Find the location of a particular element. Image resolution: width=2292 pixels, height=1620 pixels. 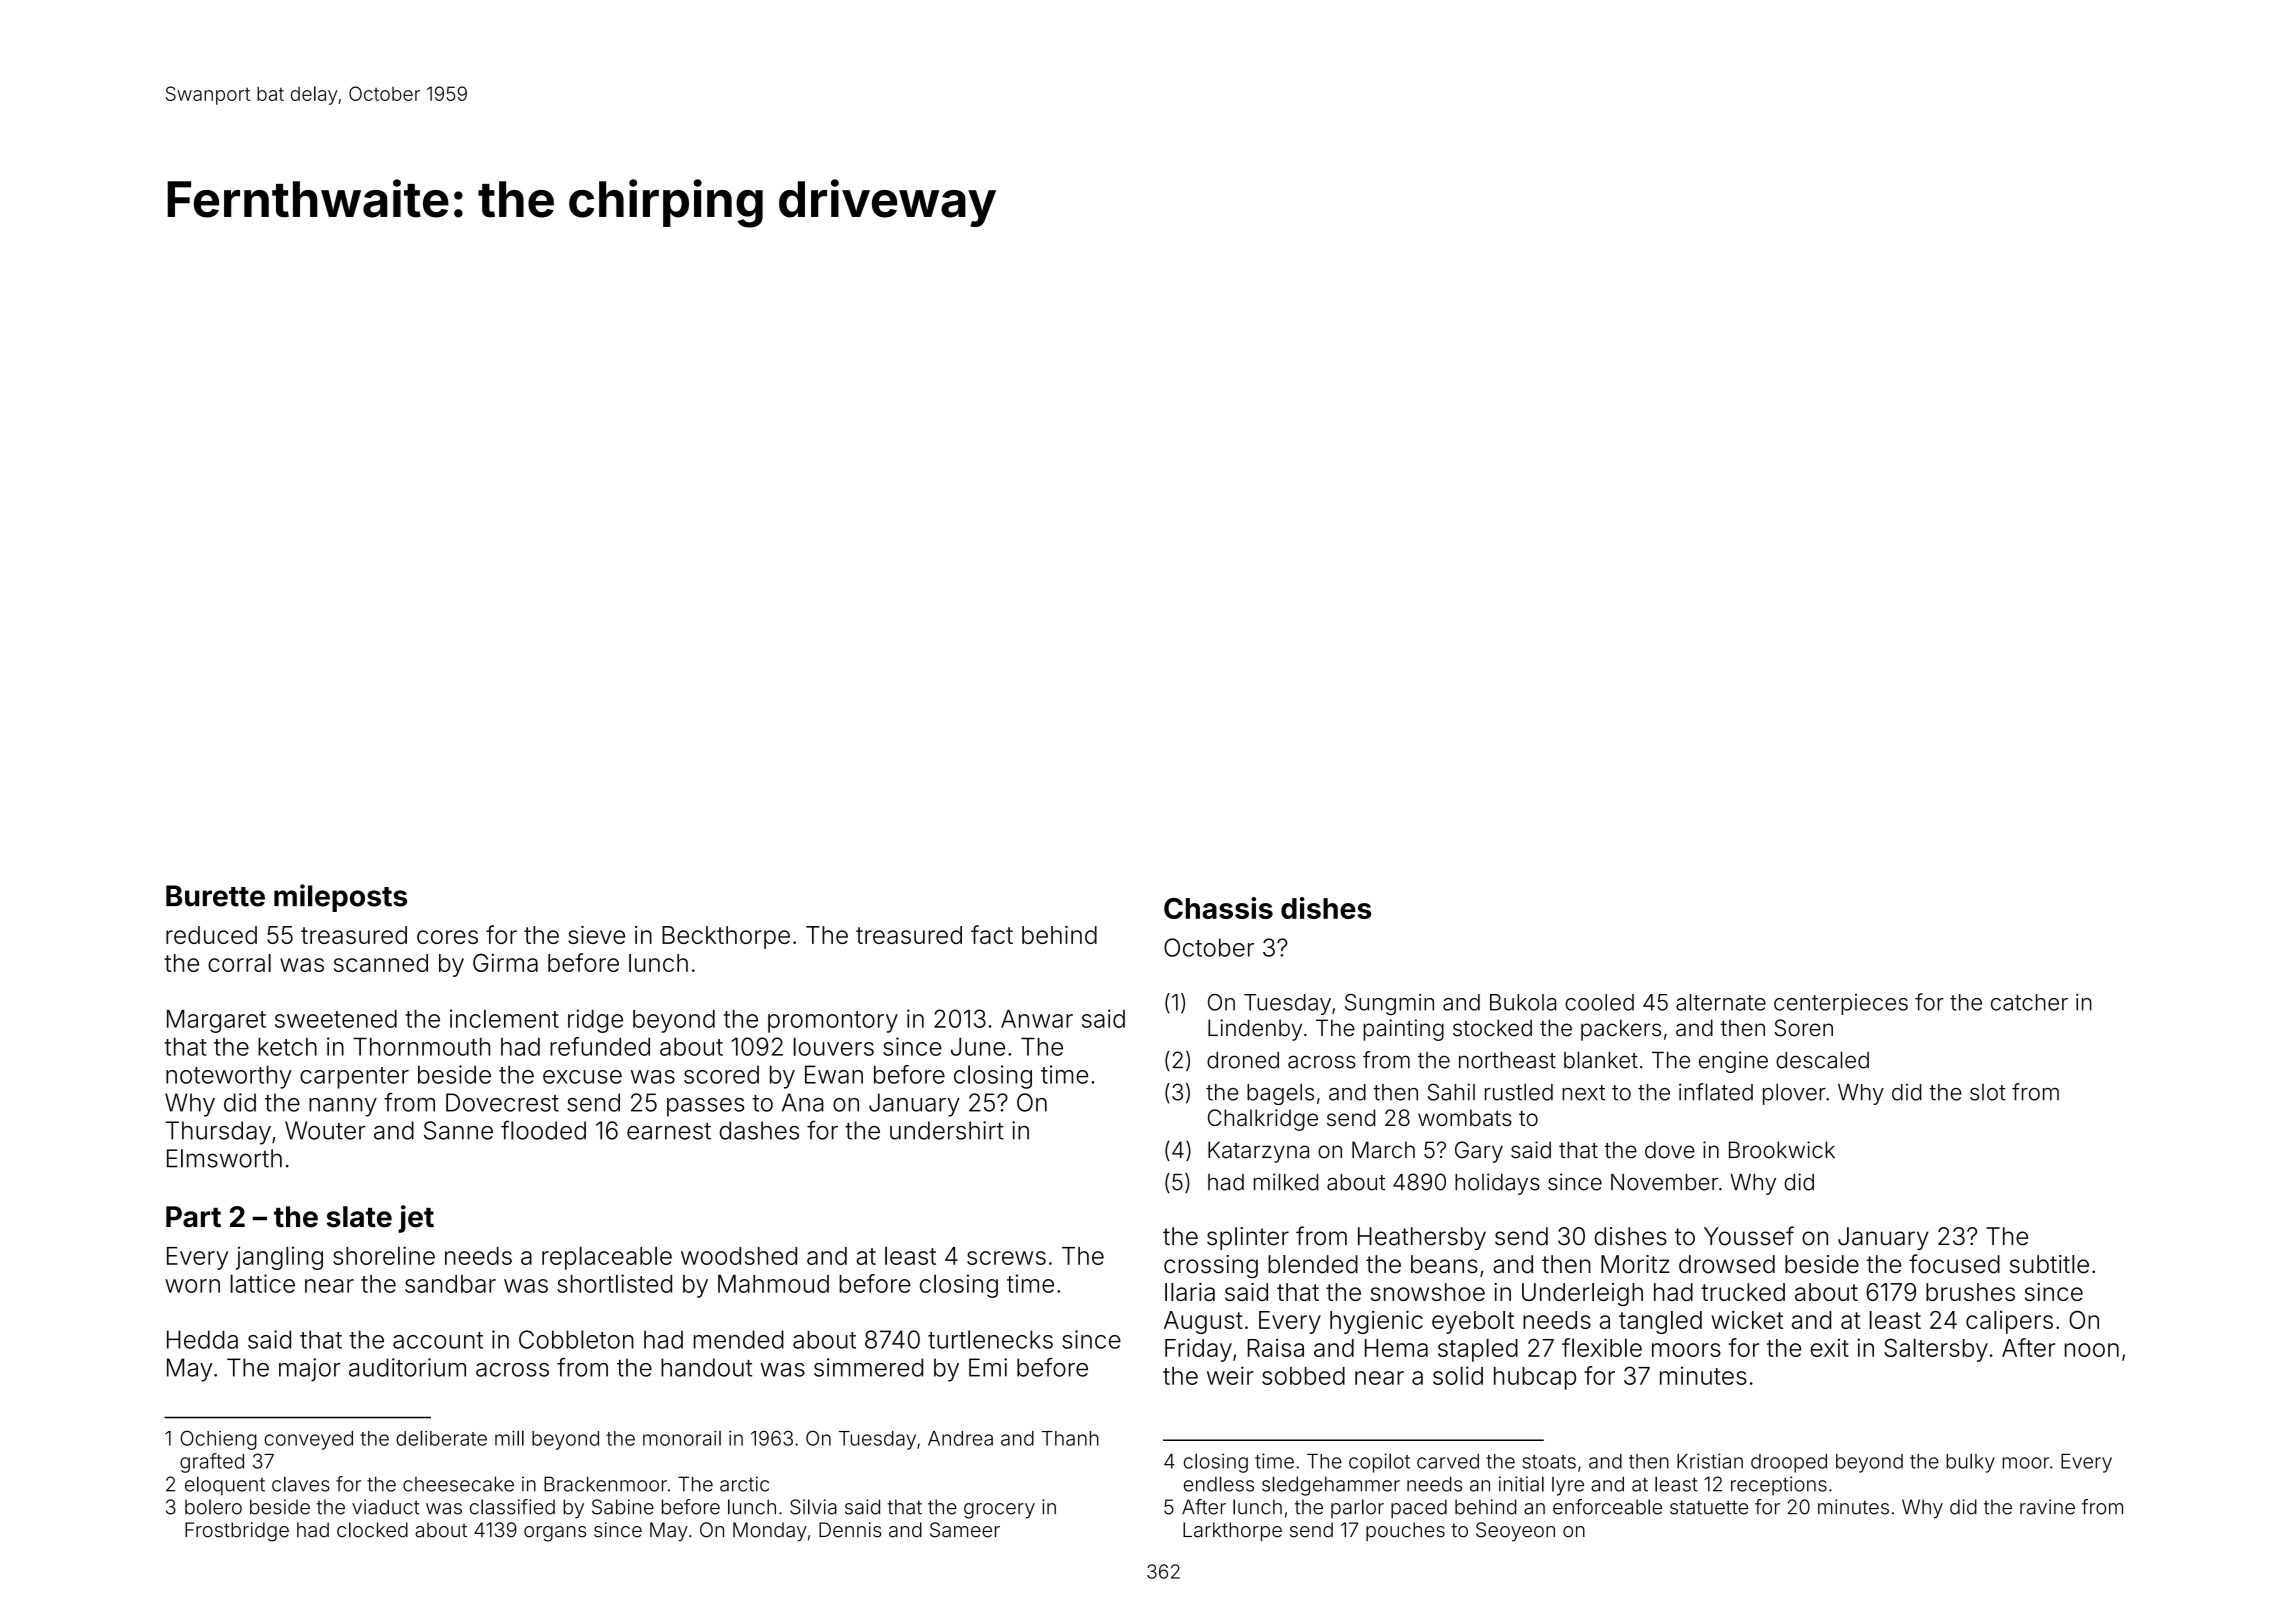

undershirt is located at coordinates (947, 1130).
